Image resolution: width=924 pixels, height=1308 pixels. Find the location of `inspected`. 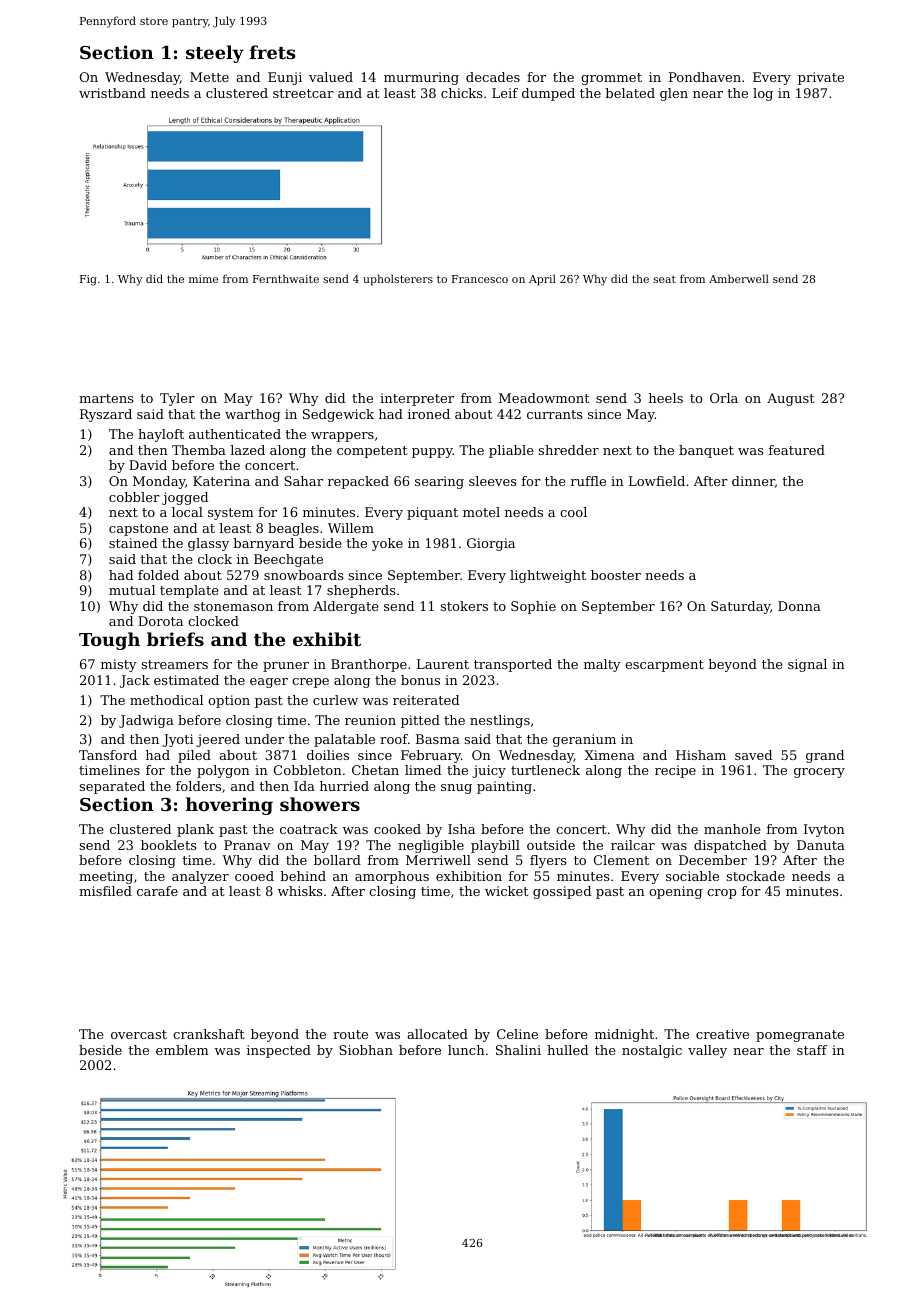

inspected is located at coordinates (279, 1051).
